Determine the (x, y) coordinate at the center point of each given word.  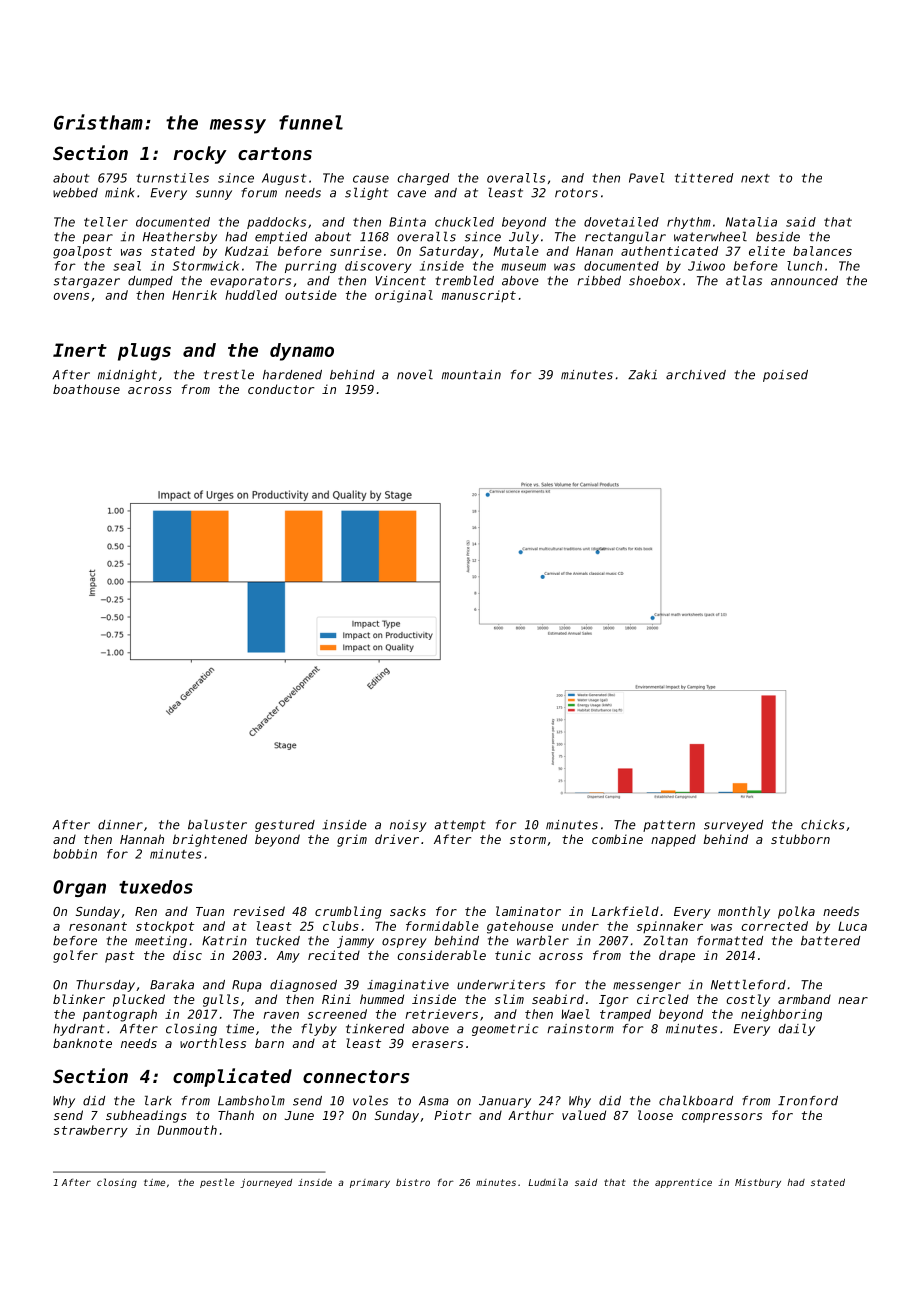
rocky (200, 155)
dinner (120, 825)
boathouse (86, 389)
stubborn (800, 839)
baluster (217, 824)
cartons (275, 153)
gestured (285, 826)
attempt (460, 826)
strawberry (91, 1131)
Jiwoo (706, 266)
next (755, 178)
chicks (823, 825)
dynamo (302, 352)
